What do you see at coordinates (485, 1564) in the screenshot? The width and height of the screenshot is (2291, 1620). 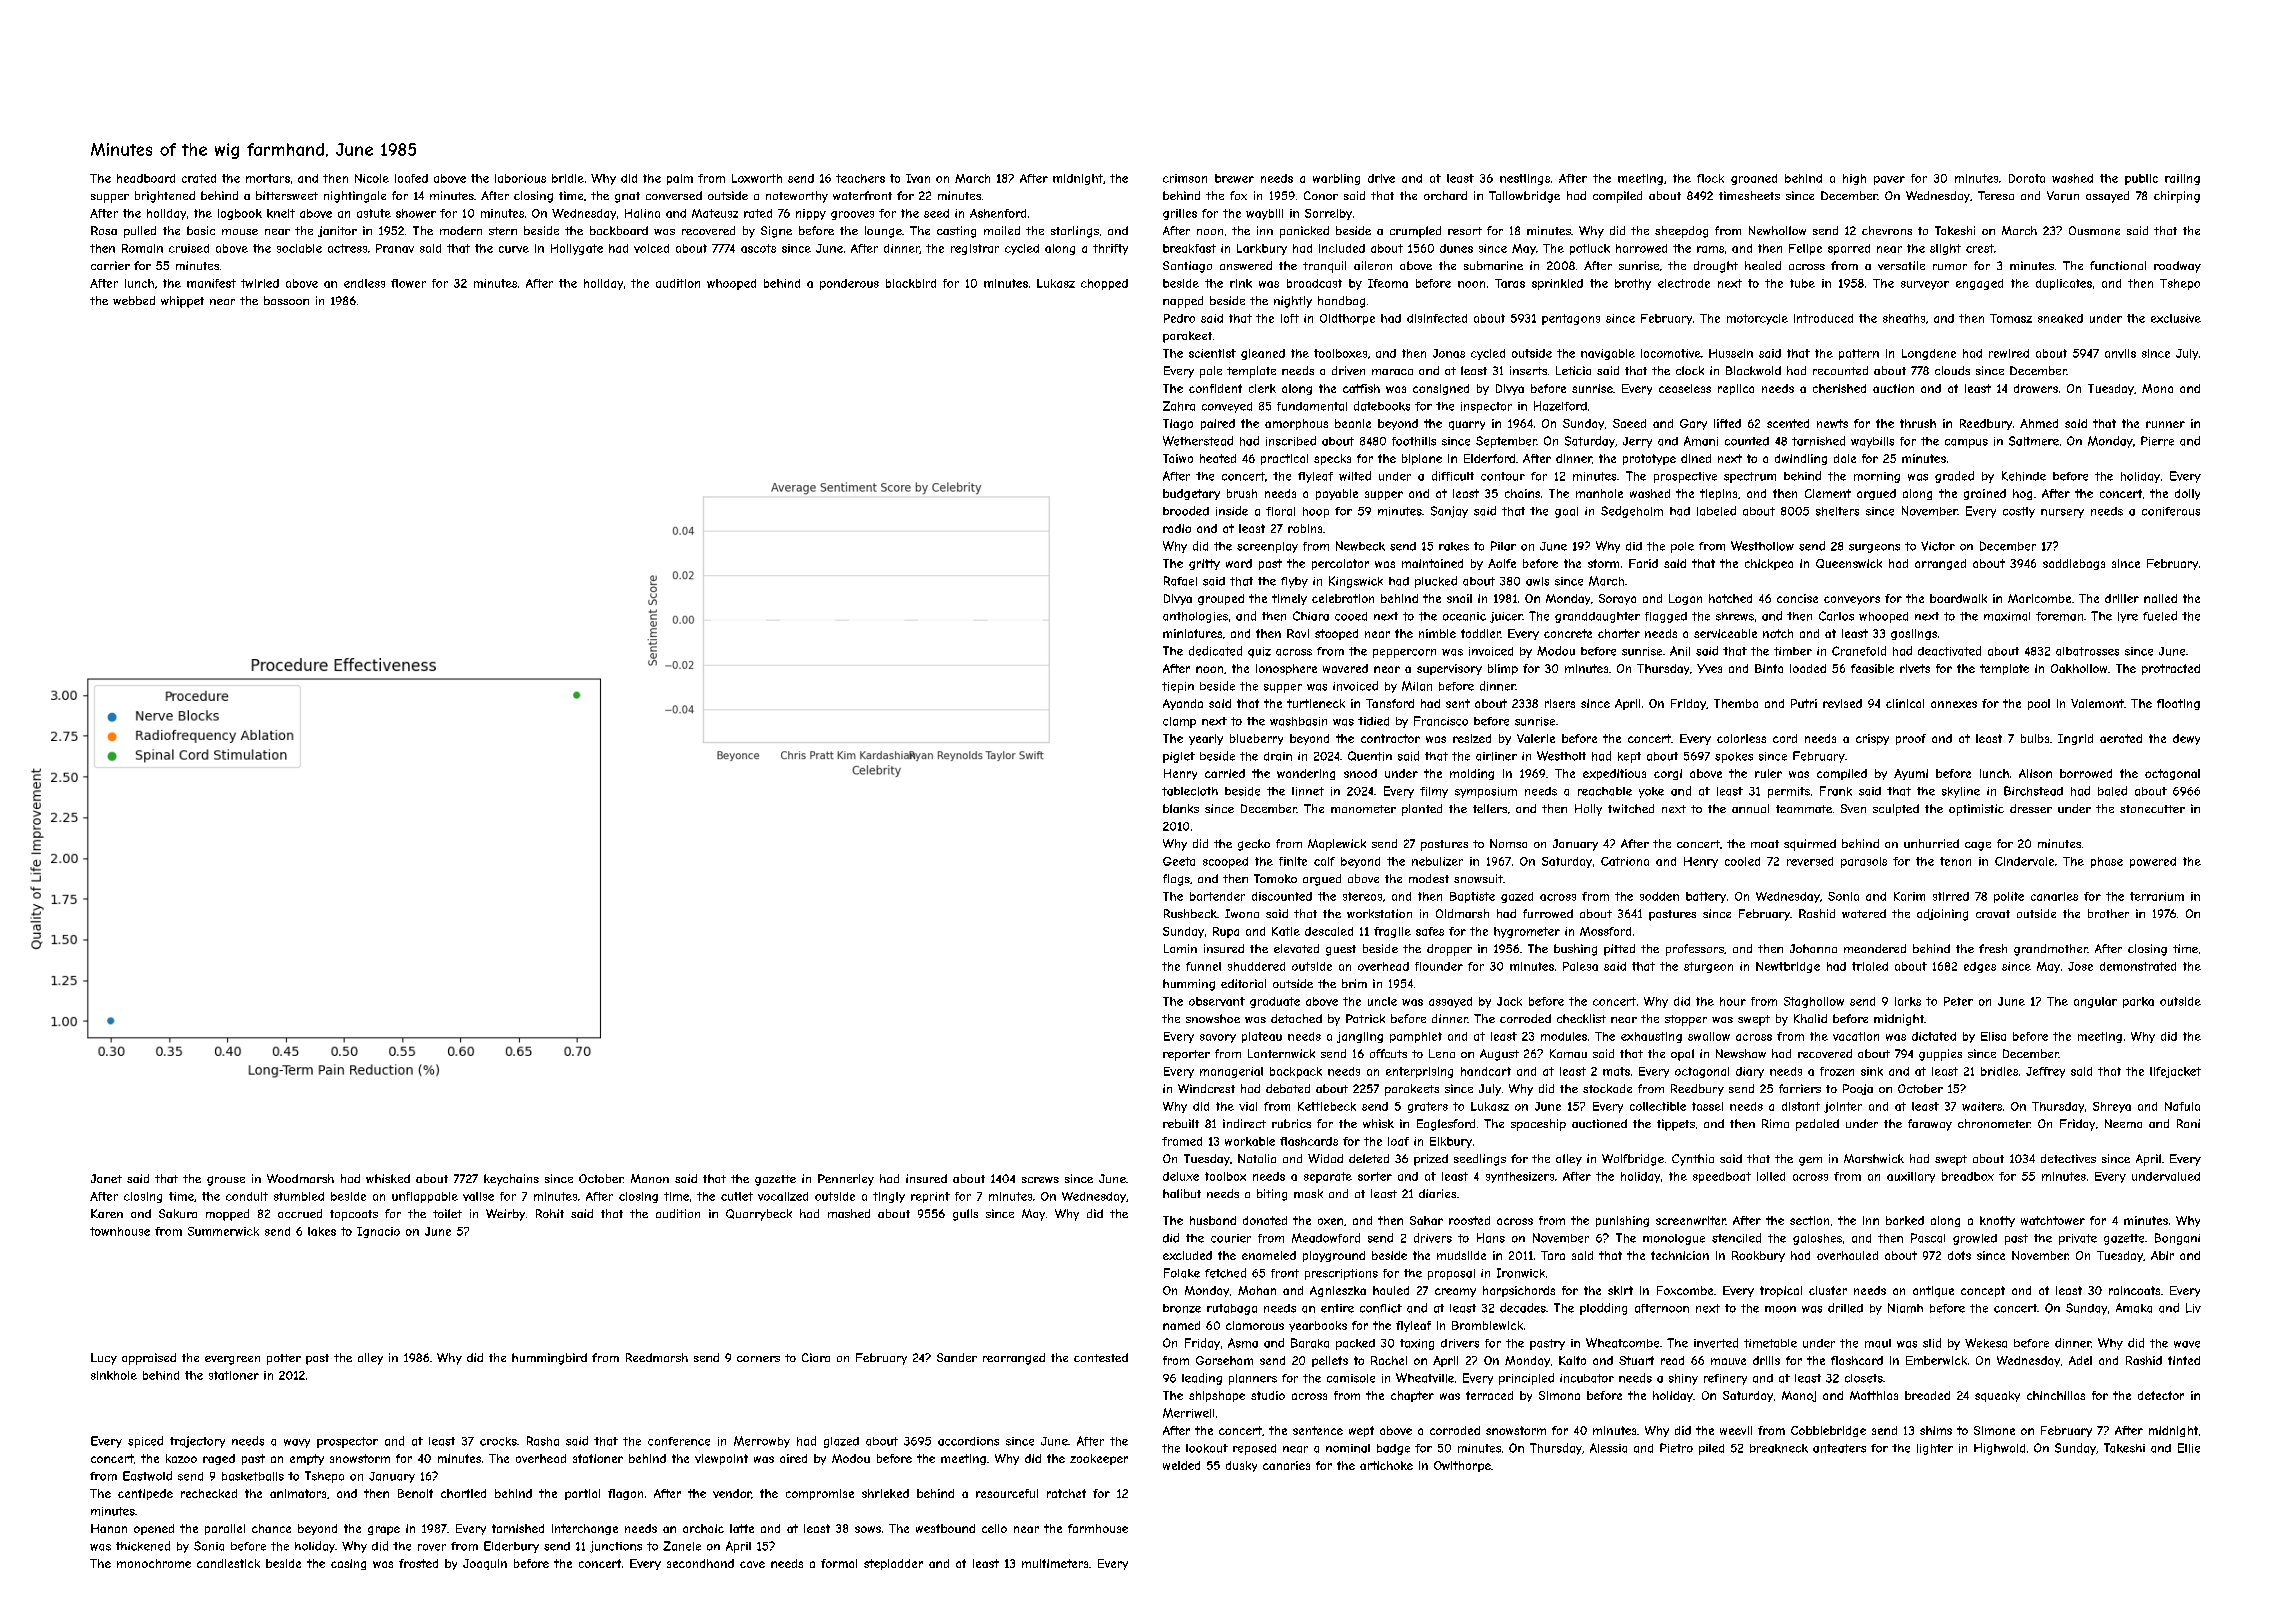 I see `Joaquin` at bounding box center [485, 1564].
